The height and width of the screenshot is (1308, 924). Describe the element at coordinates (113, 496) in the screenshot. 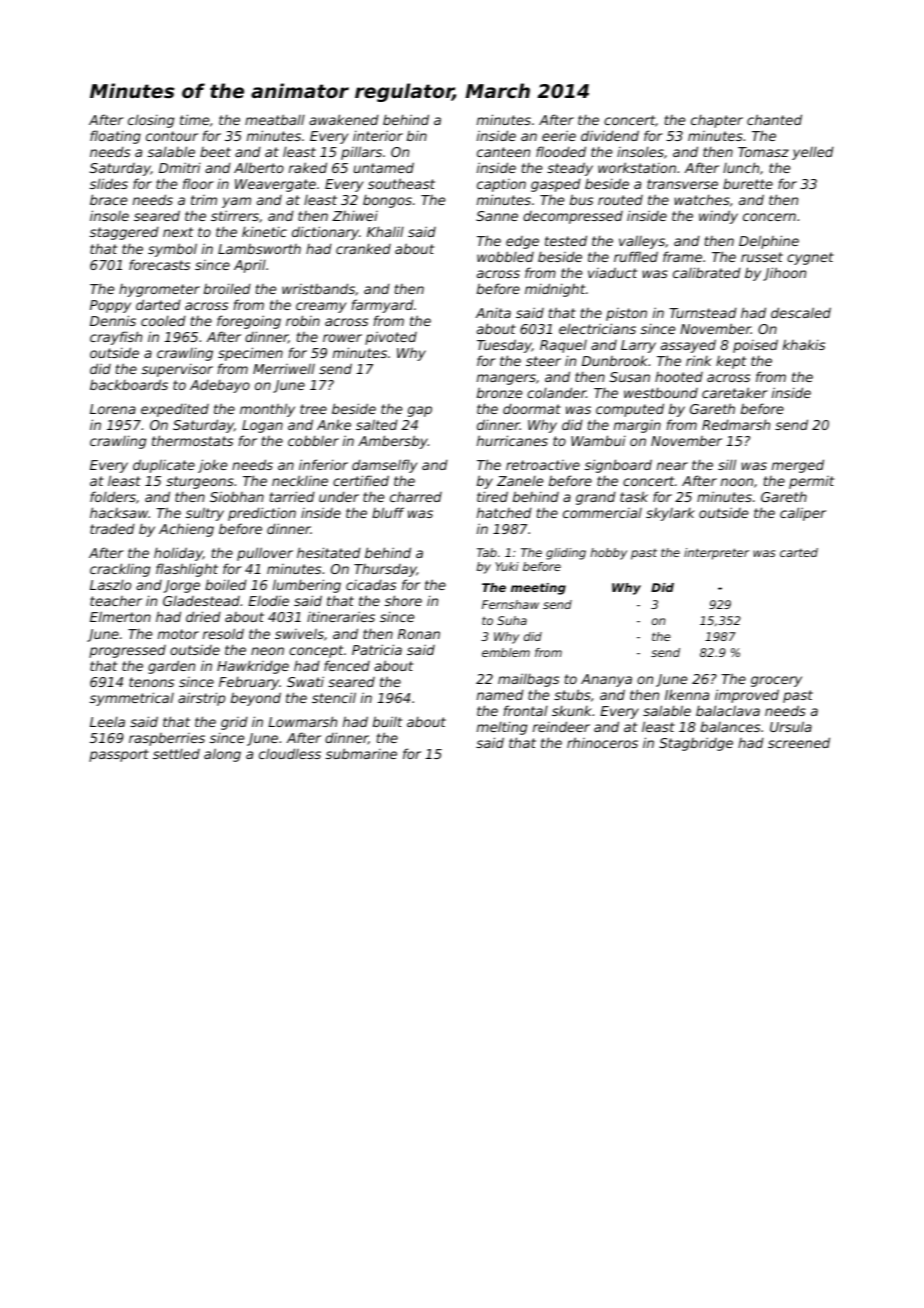

I see `folders` at that location.
